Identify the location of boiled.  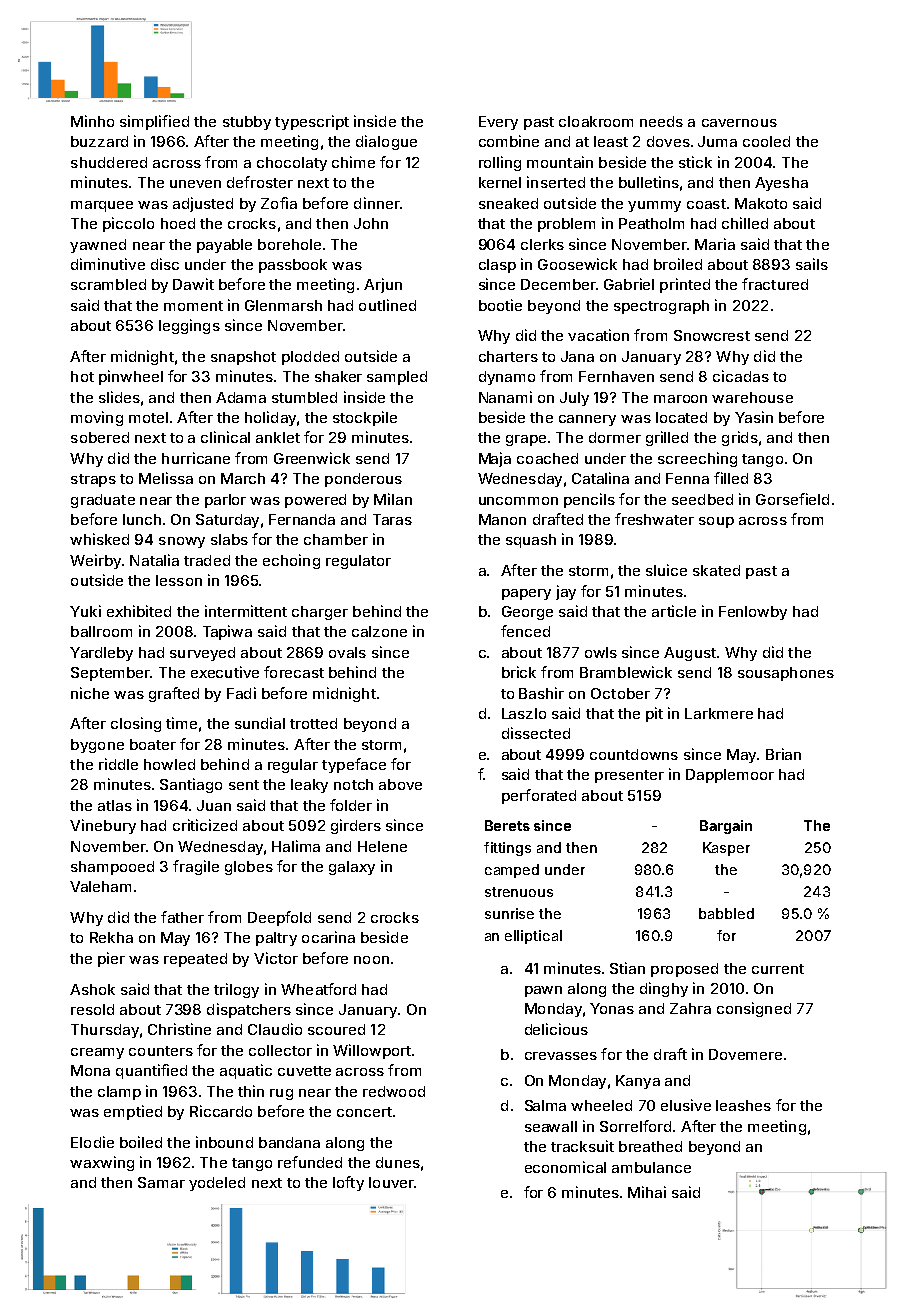
(141, 1142).
